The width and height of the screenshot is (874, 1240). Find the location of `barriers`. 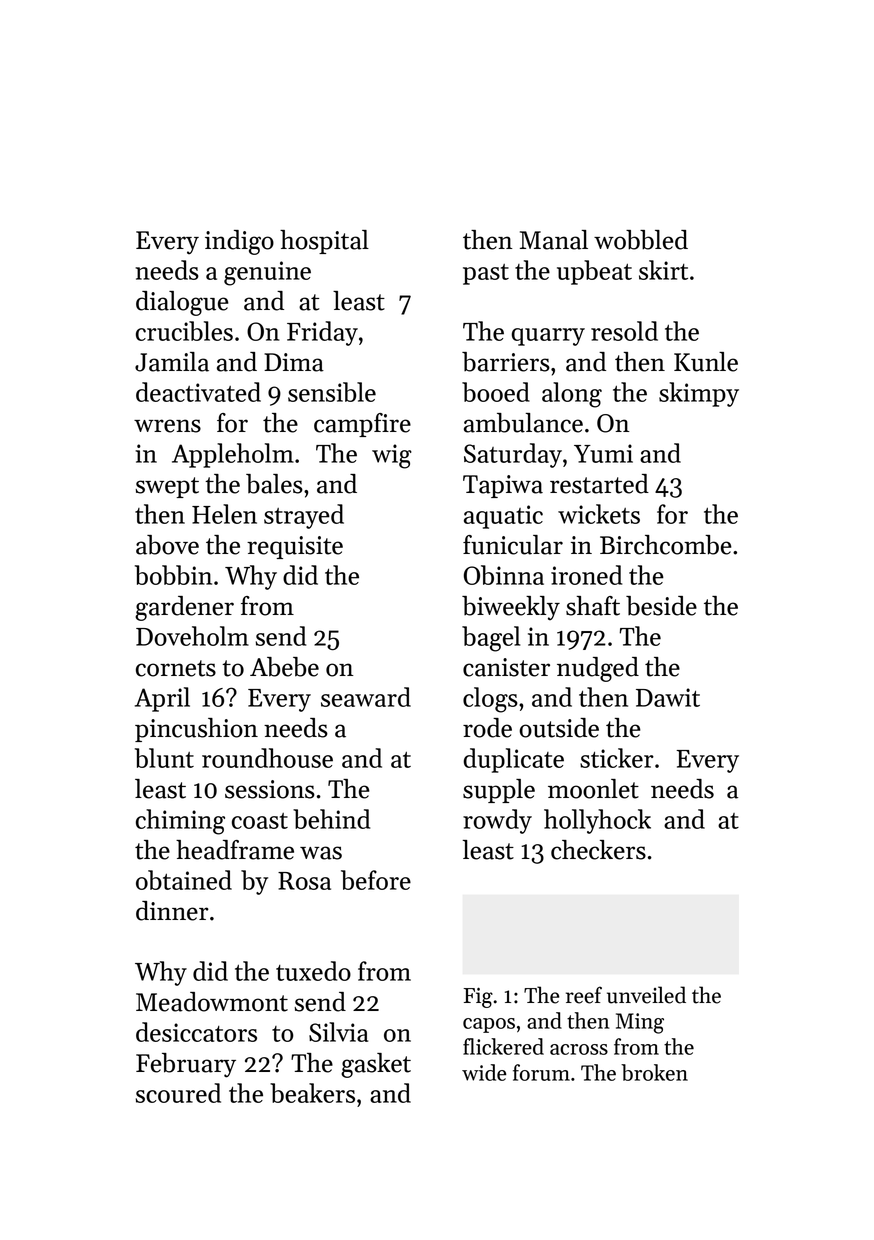

barriers is located at coordinates (506, 362).
